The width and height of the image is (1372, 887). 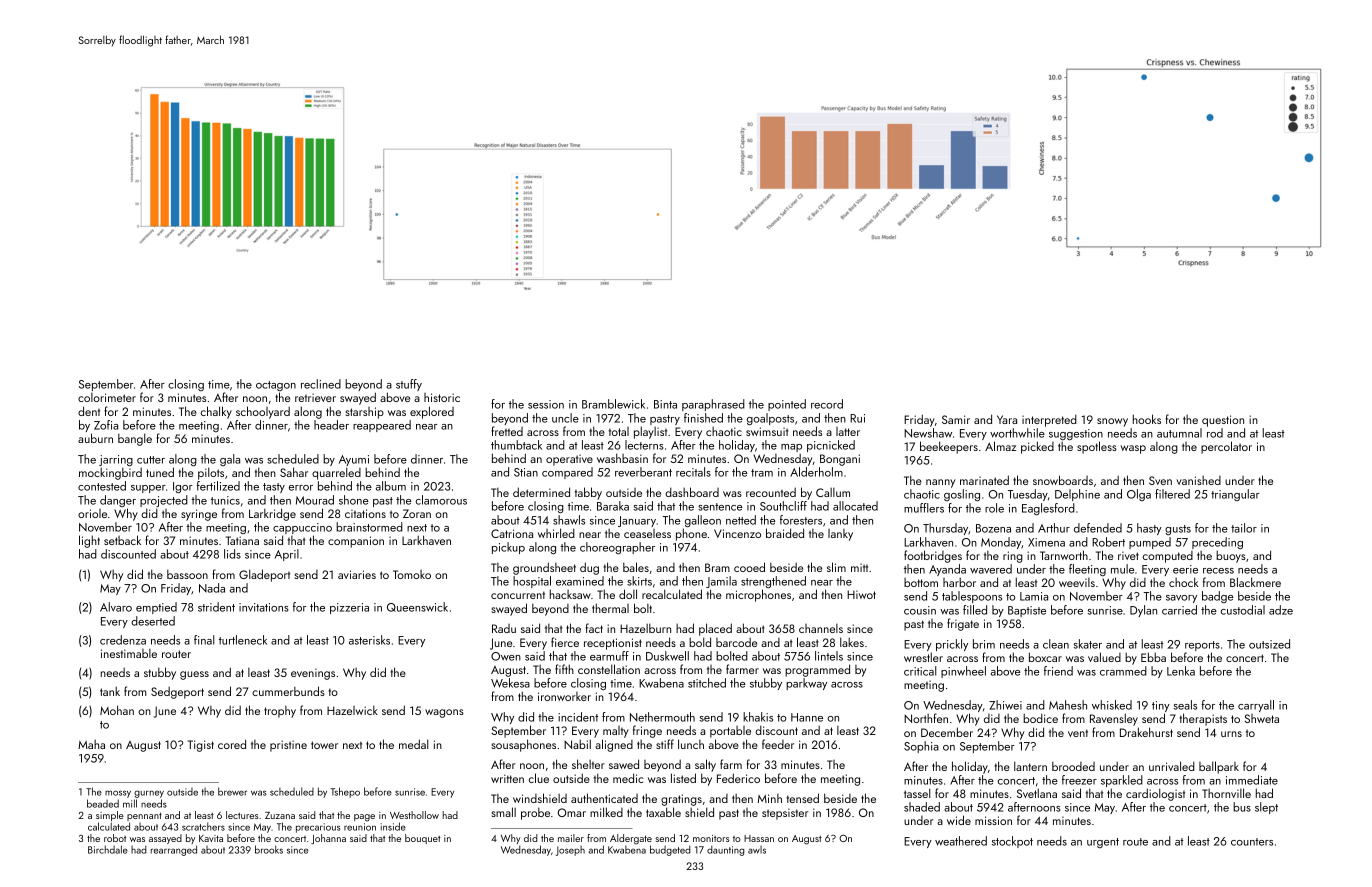 What do you see at coordinates (749, 567) in the image?
I see `cooed` at bounding box center [749, 567].
